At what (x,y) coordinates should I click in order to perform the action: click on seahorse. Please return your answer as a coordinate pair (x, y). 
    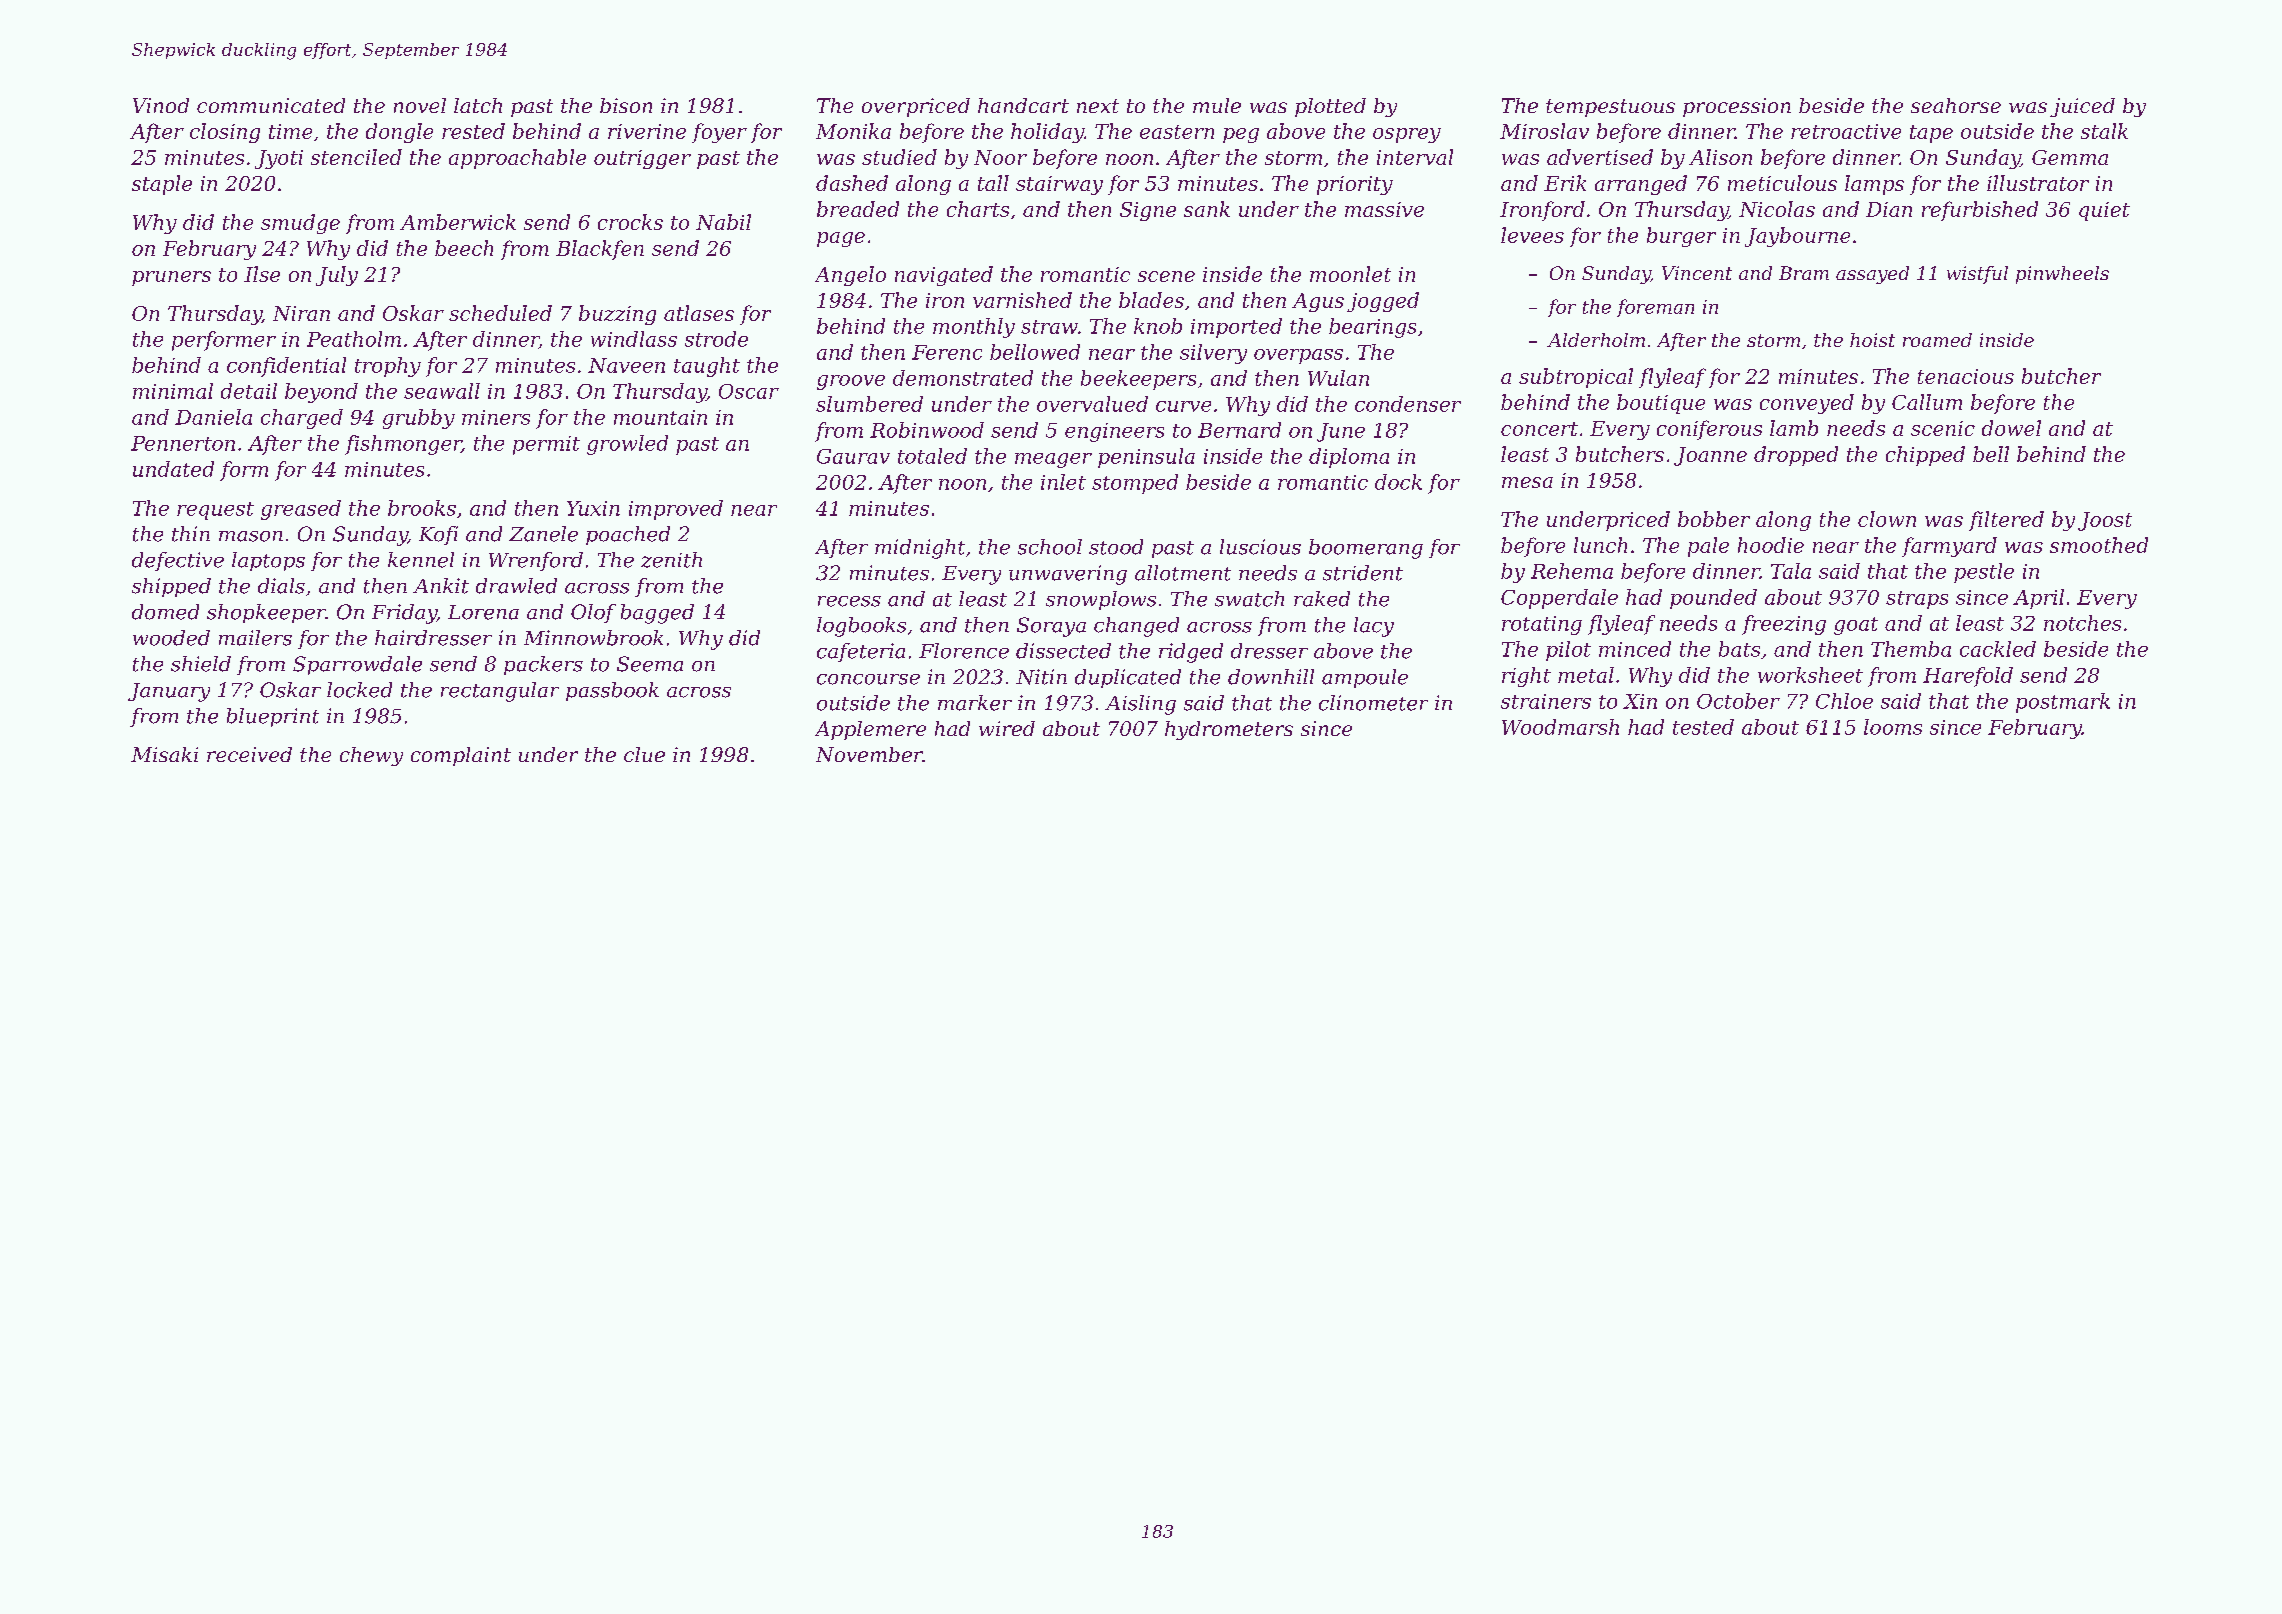
    Looking at the image, I should click on (1956, 105).
